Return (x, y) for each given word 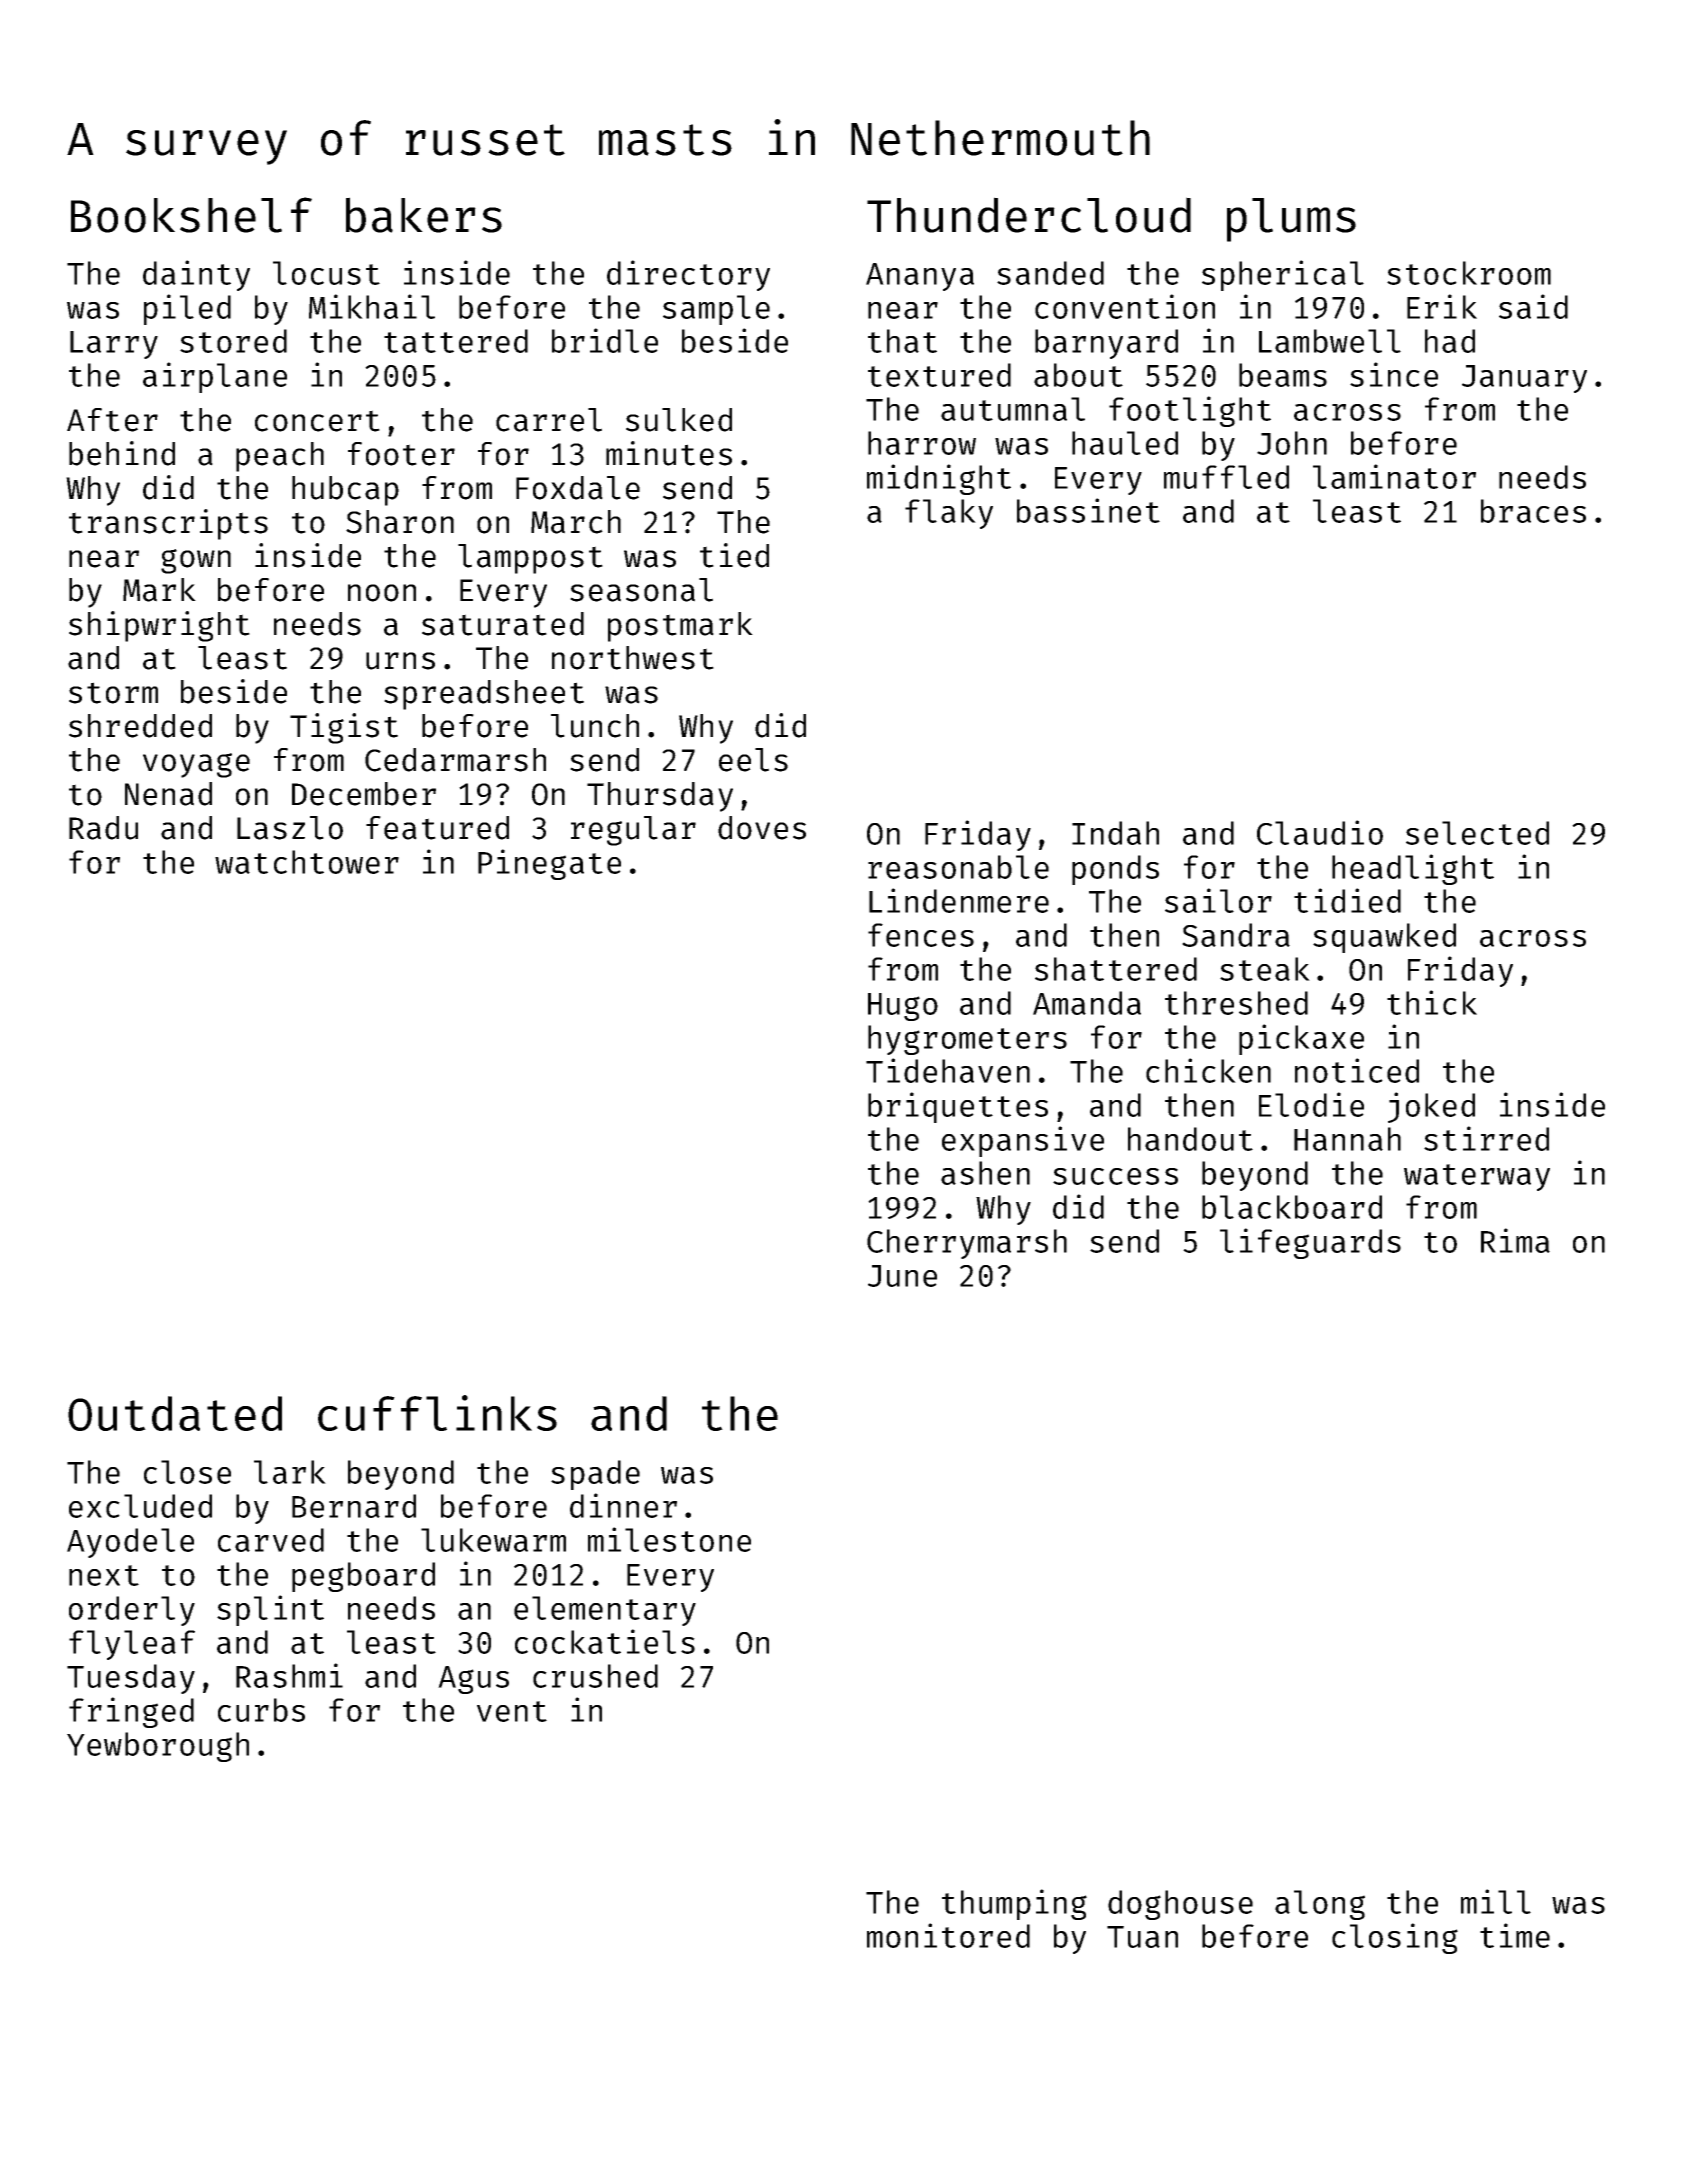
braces (1533, 511)
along (1320, 1905)
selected (1477, 833)
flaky (949, 514)
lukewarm (493, 1540)
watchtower (307, 862)
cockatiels (605, 1641)
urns (400, 661)
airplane (215, 377)
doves (762, 828)
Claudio (1320, 832)
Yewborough (158, 1747)
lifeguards (1310, 1243)
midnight (939, 479)
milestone (669, 1539)
